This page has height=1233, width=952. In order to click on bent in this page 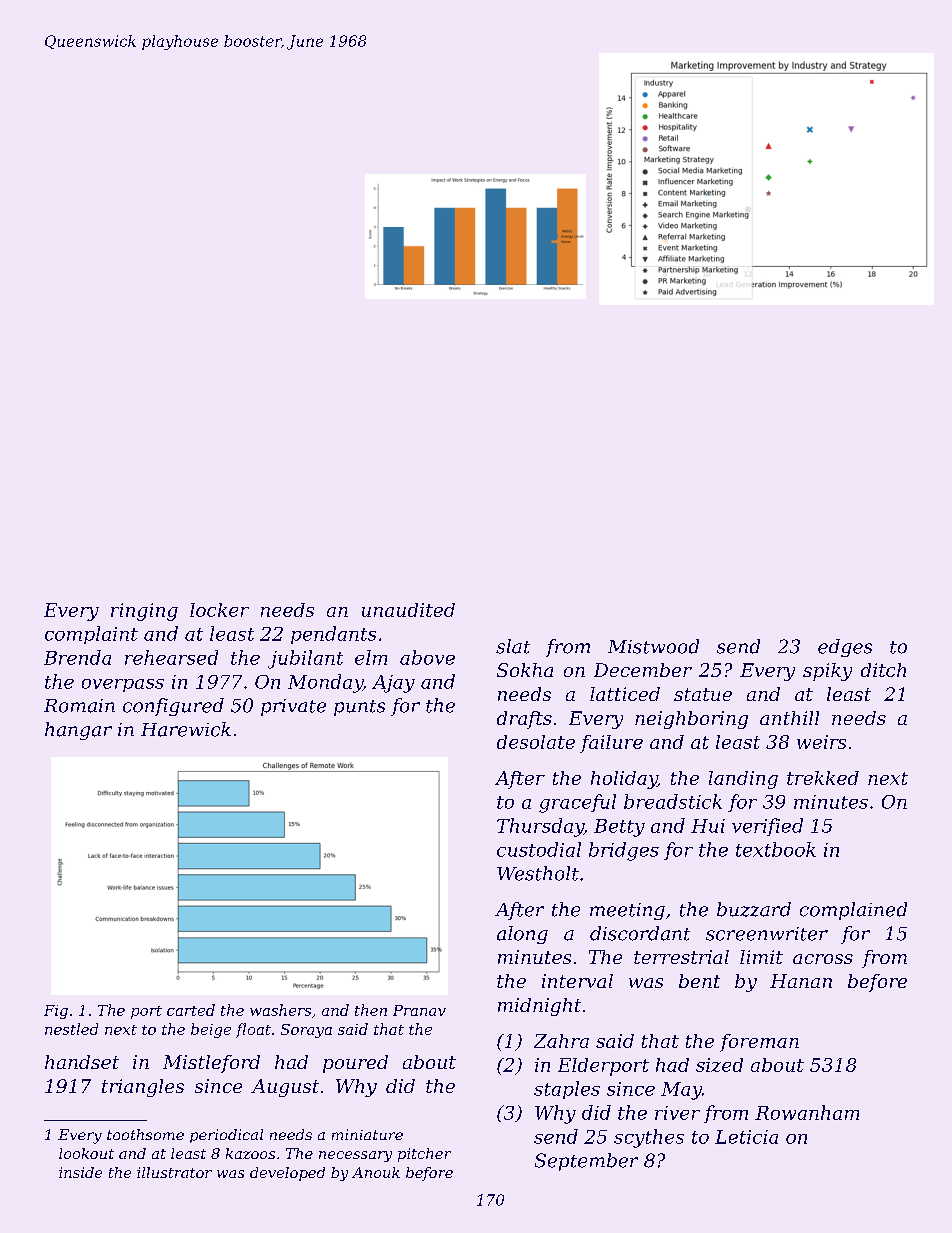, I will do `click(699, 981)`.
